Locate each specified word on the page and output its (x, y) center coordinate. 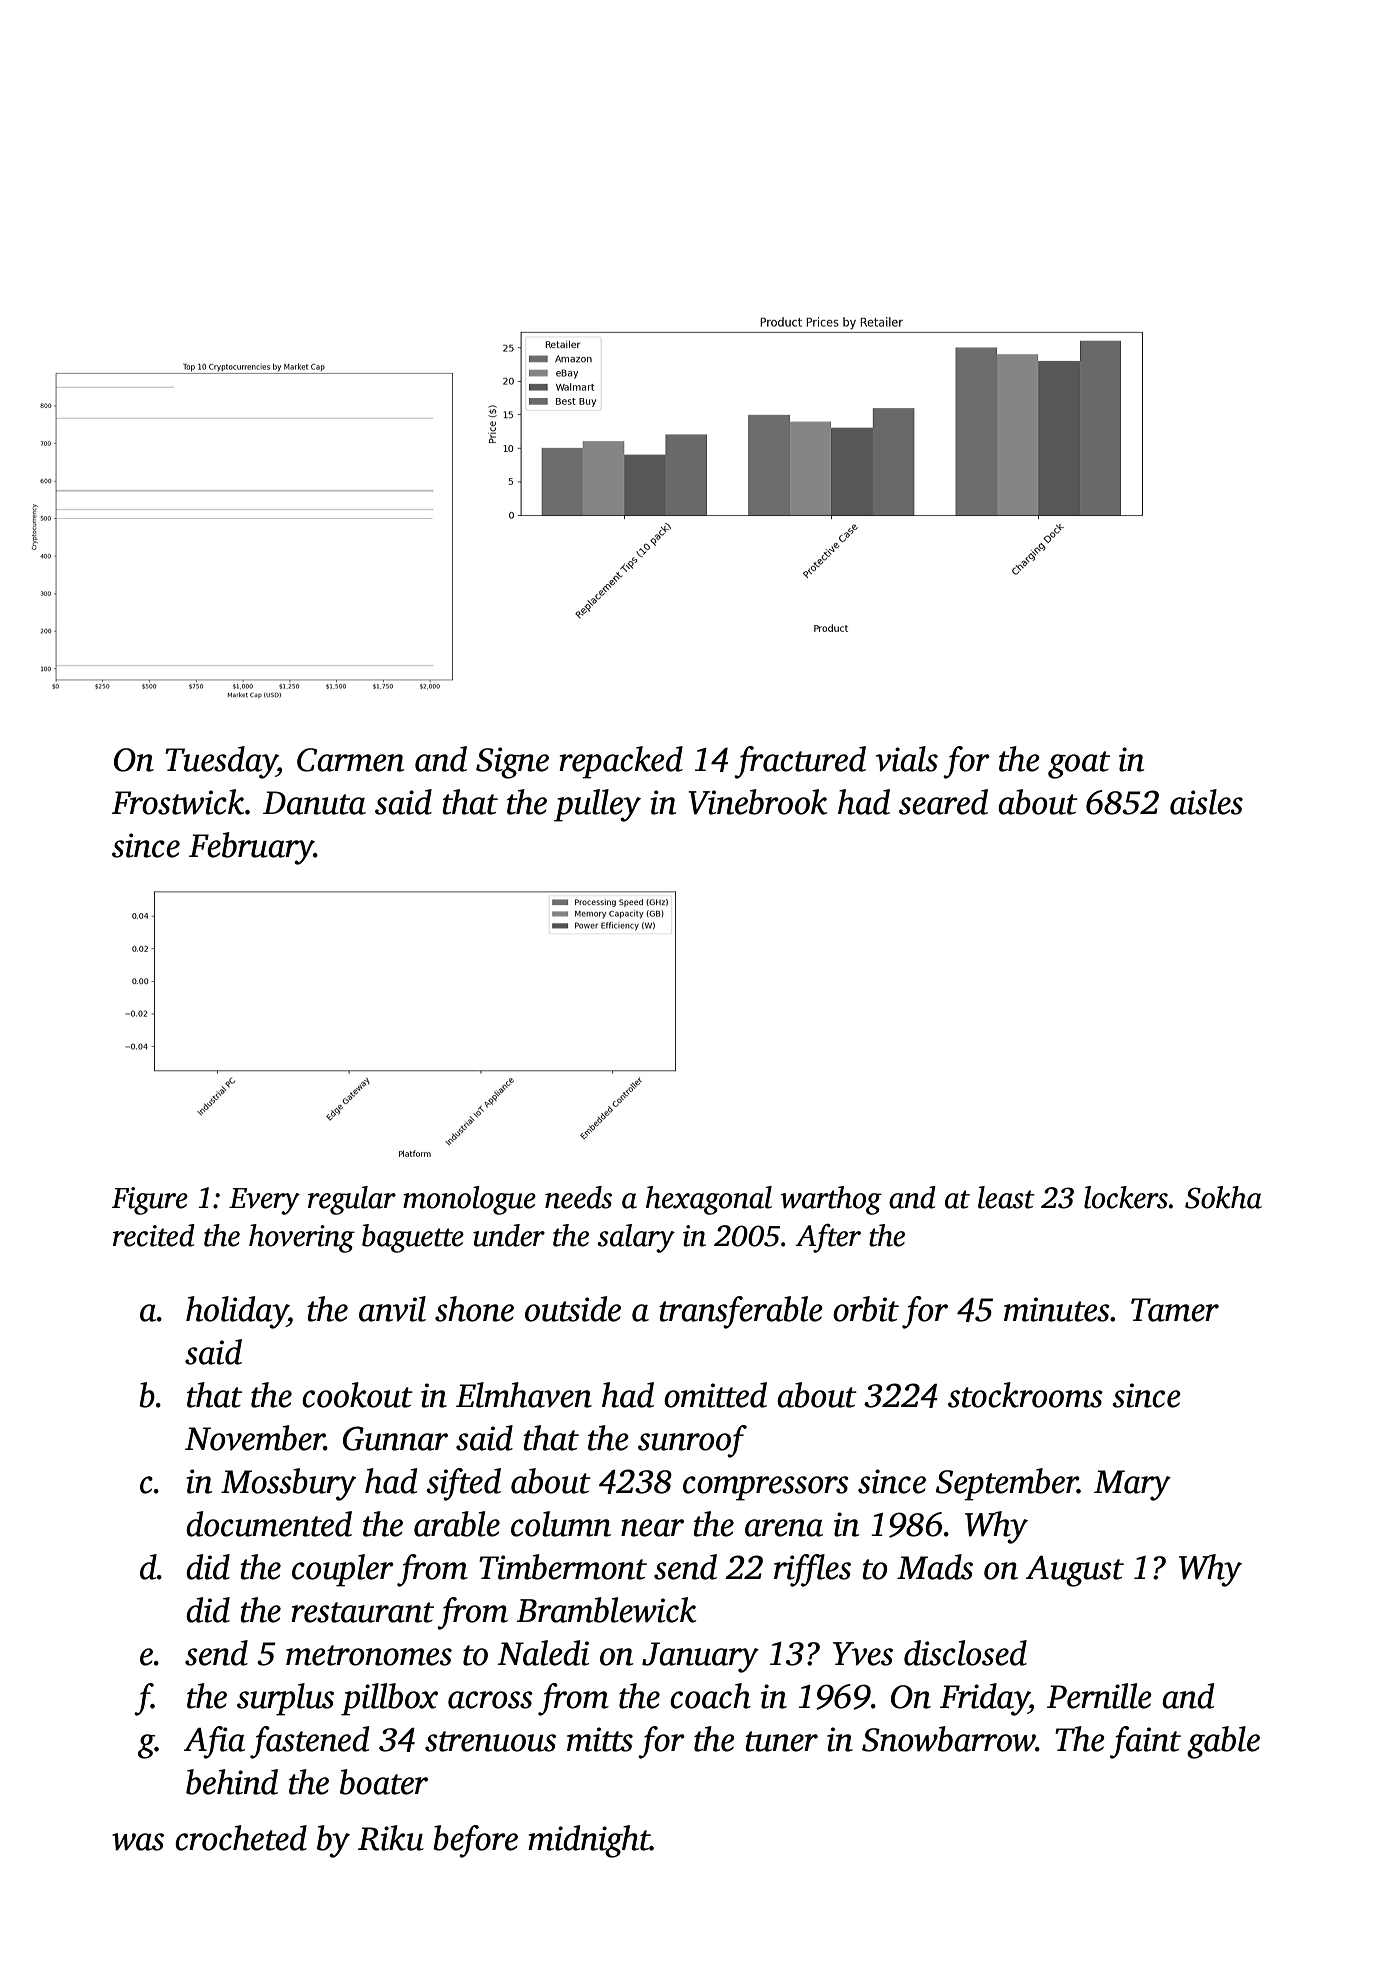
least (1006, 1197)
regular (352, 1200)
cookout (357, 1395)
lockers (1126, 1197)
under (509, 1235)
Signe (512, 763)
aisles (1206, 802)
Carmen (350, 760)
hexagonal (709, 1200)
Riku (391, 1838)
